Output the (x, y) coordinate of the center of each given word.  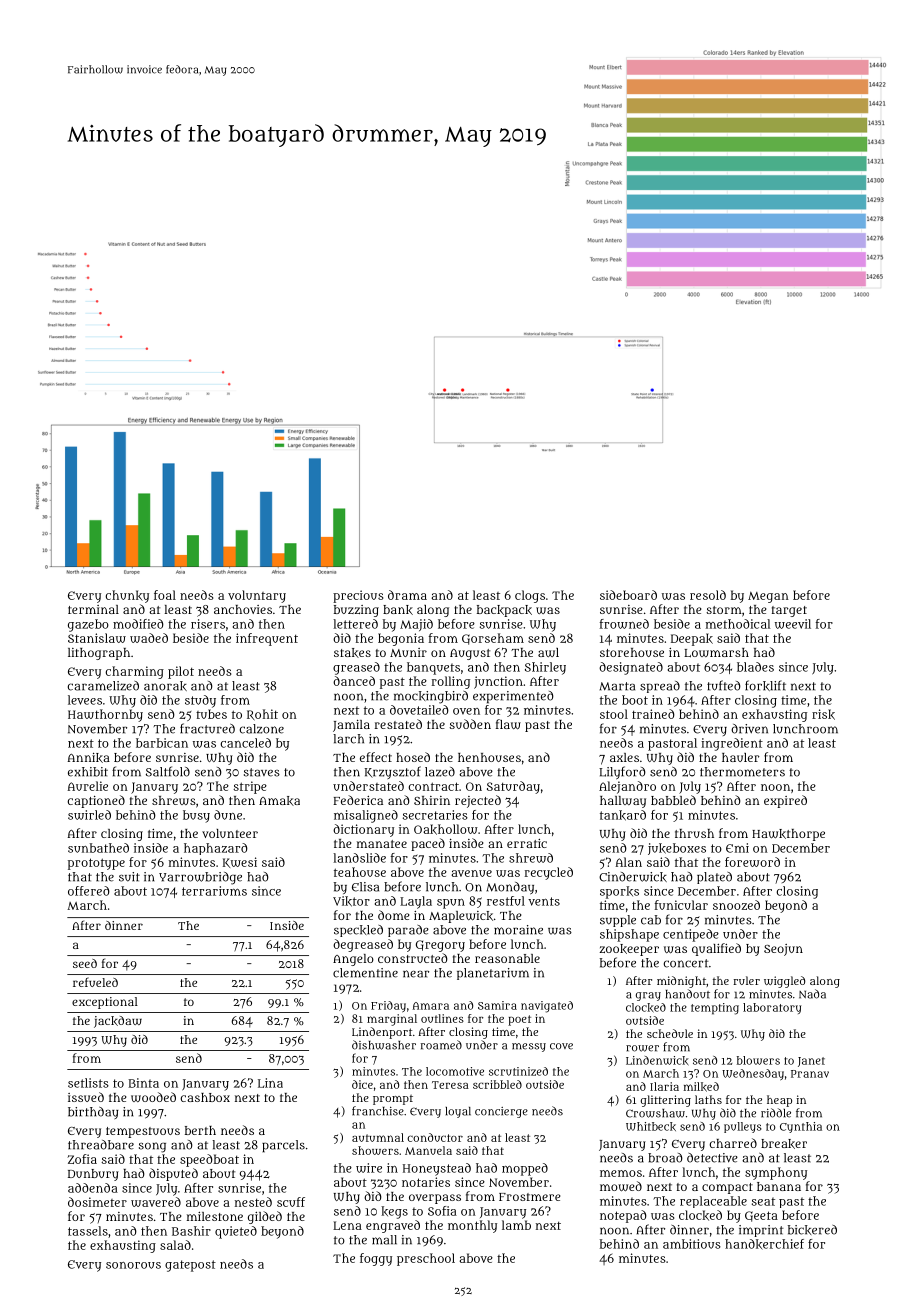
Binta (143, 1083)
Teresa (450, 1085)
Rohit (262, 715)
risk (823, 714)
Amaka (279, 801)
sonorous (133, 1265)
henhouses (489, 757)
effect (376, 757)
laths (708, 1099)
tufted (724, 685)
